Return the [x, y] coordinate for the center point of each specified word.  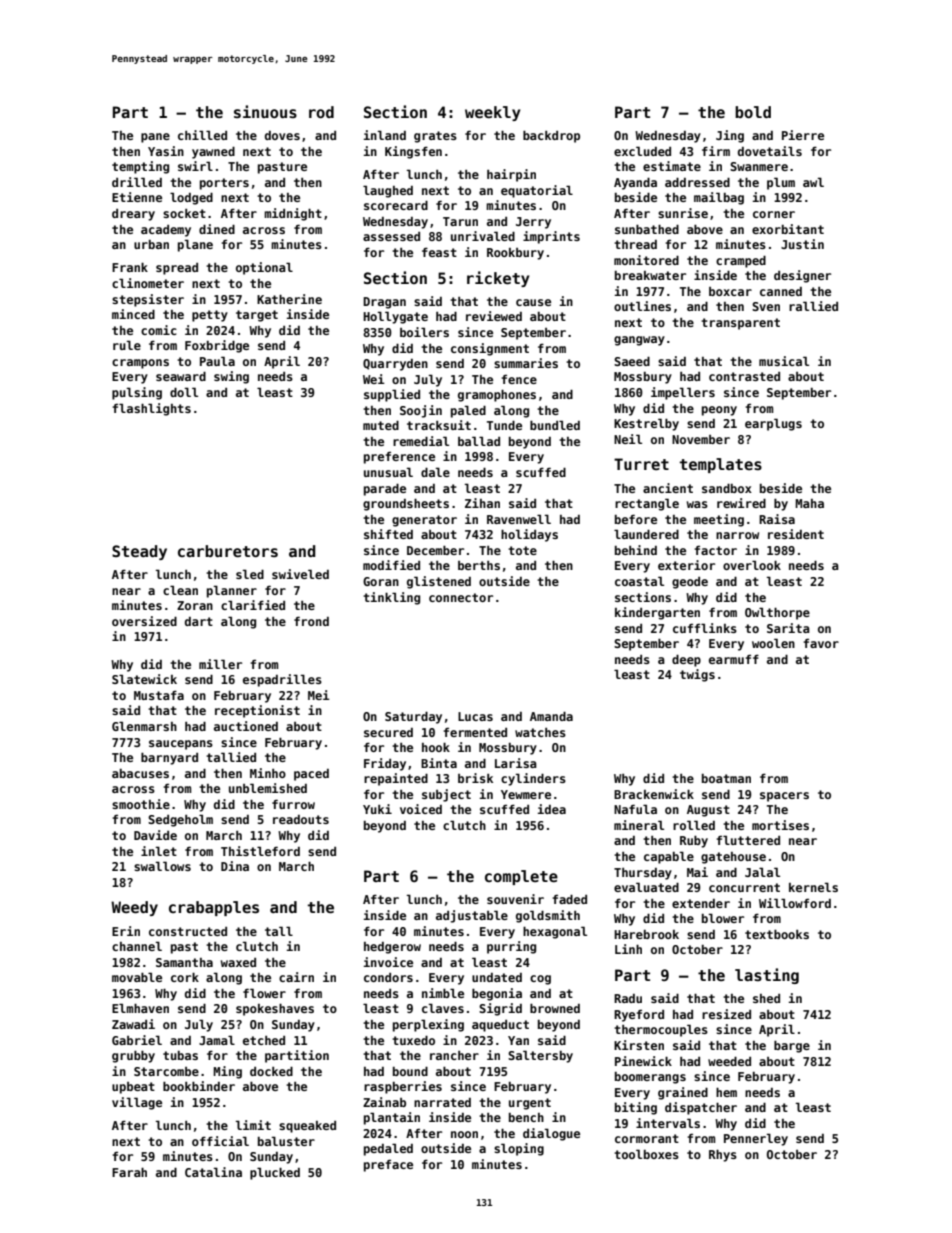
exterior [686, 565]
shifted [388, 534]
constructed [188, 931]
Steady [139, 552]
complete [521, 877]
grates [435, 137]
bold [753, 112]
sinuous [265, 111]
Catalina [213, 1172]
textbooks [777, 934]
